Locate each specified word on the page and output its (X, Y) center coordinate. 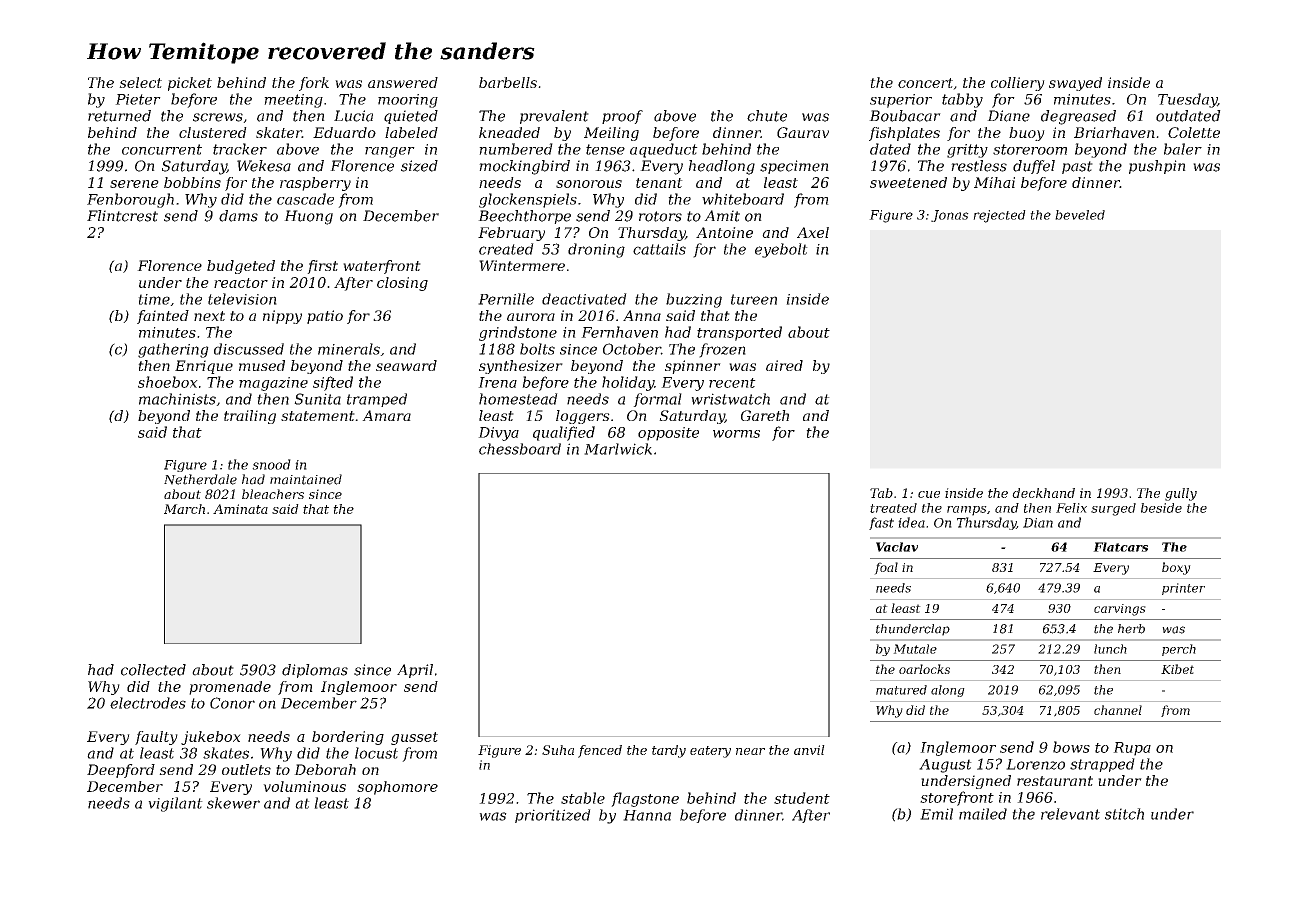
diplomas (315, 671)
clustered (213, 132)
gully (1181, 494)
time (154, 299)
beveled (1080, 215)
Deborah (325, 769)
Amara (386, 415)
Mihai (994, 182)
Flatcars (1120, 547)
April (415, 671)
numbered (516, 149)
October (632, 349)
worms (736, 434)
